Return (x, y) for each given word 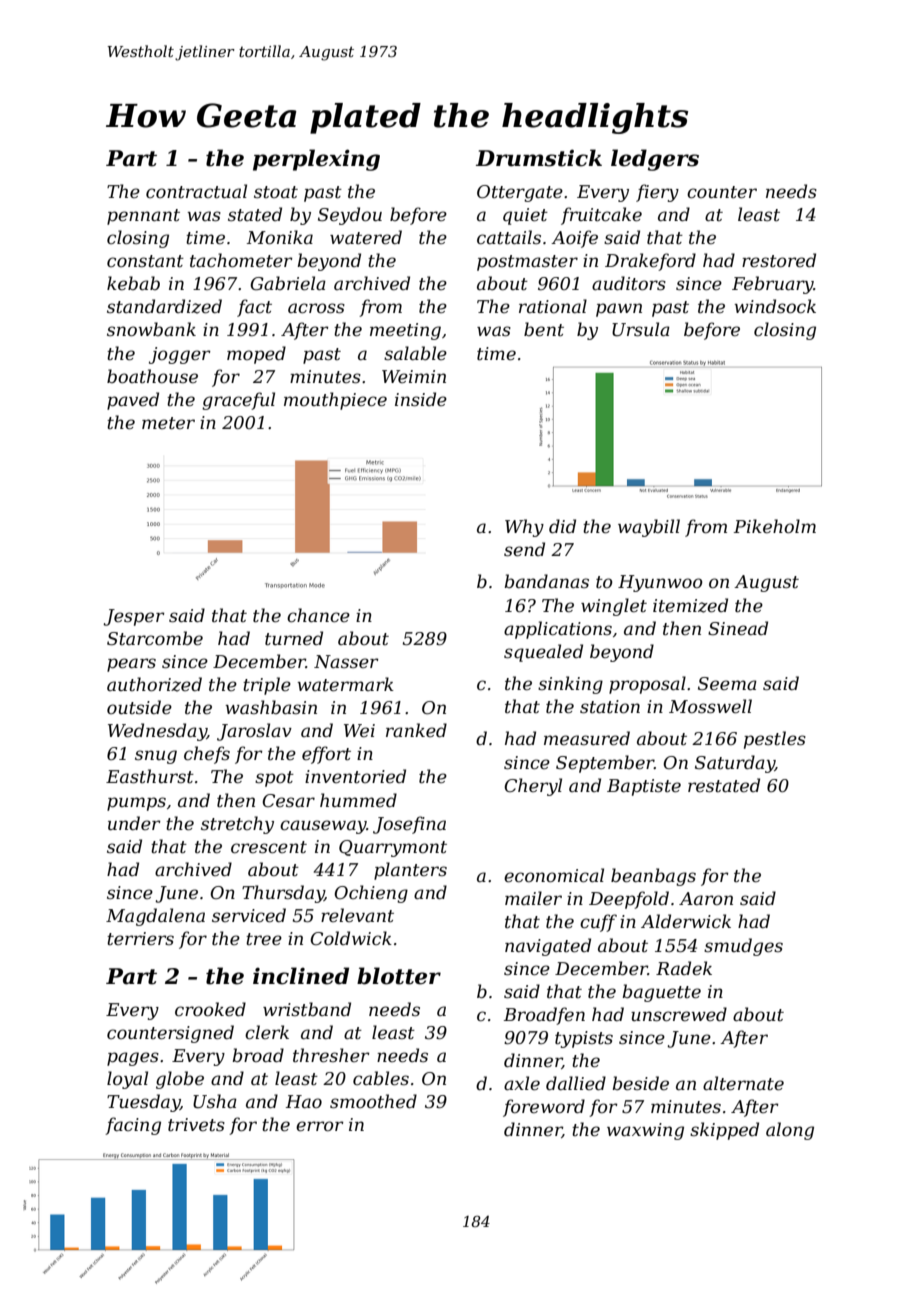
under (134, 823)
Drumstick (539, 158)
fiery (657, 193)
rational (553, 306)
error (320, 1126)
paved (133, 401)
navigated (548, 947)
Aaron (706, 898)
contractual (196, 191)
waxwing (645, 1131)
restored (779, 260)
